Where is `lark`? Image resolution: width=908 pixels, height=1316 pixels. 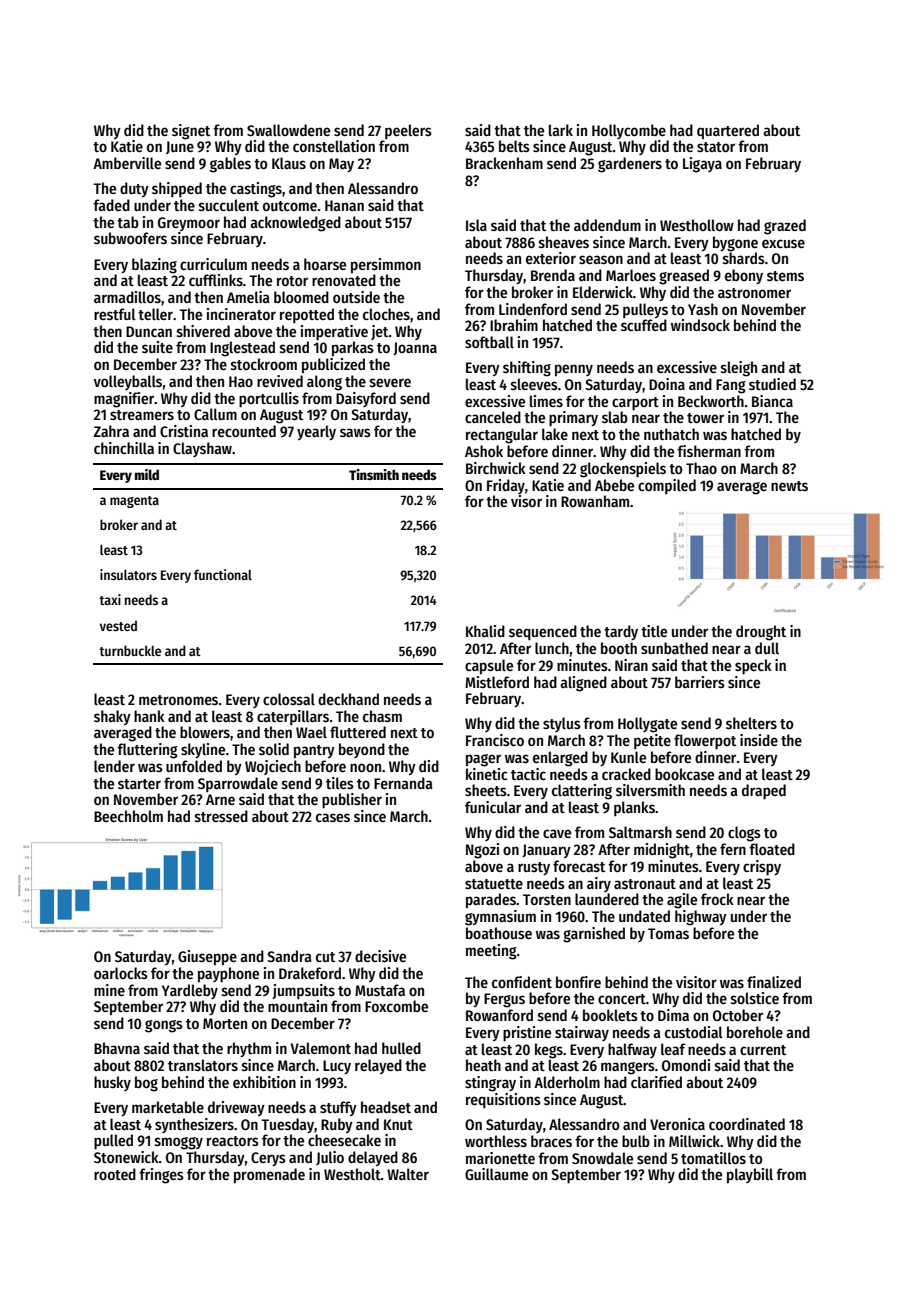 lark is located at coordinates (561, 130).
